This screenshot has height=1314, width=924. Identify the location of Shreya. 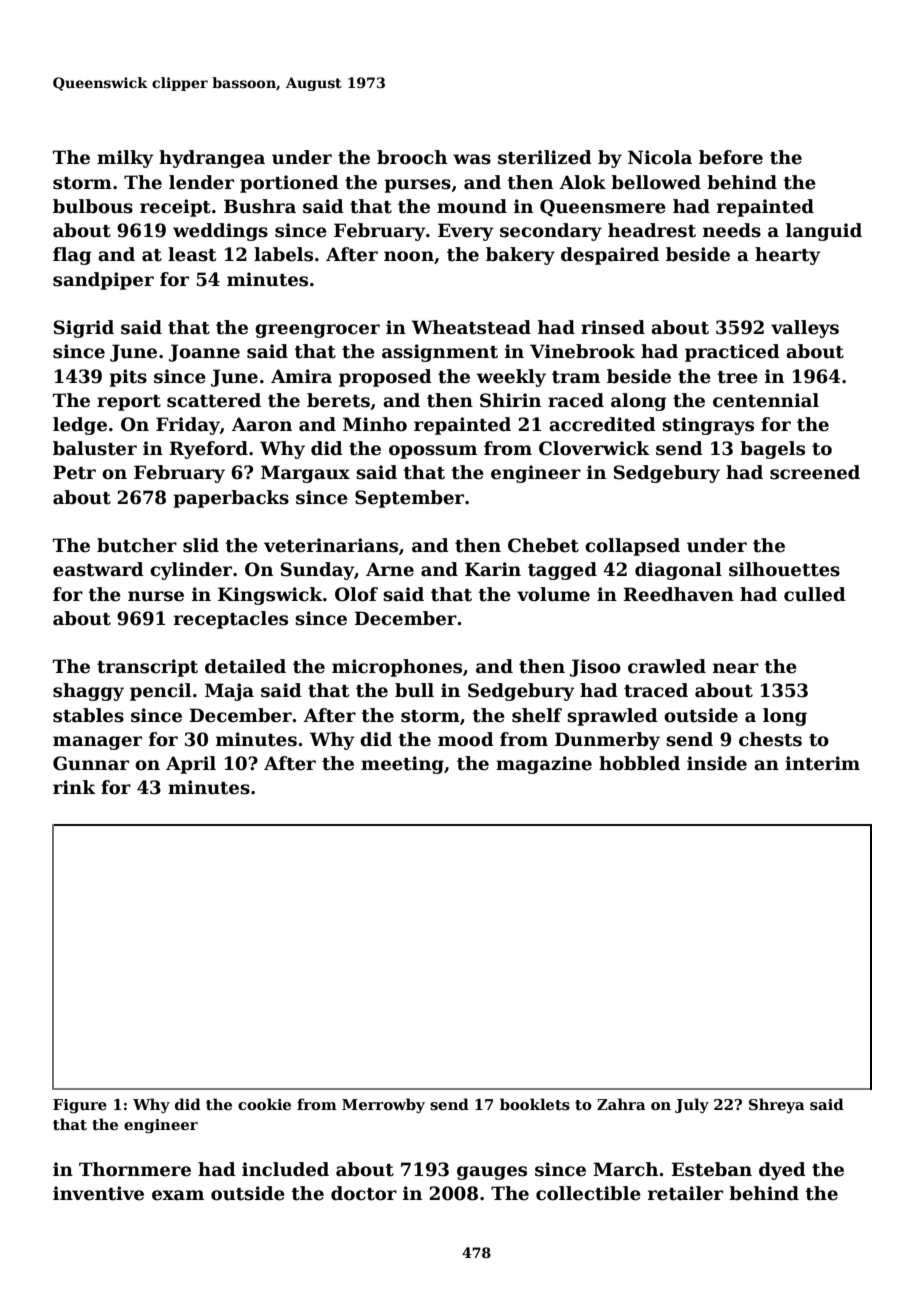
(777, 1105).
